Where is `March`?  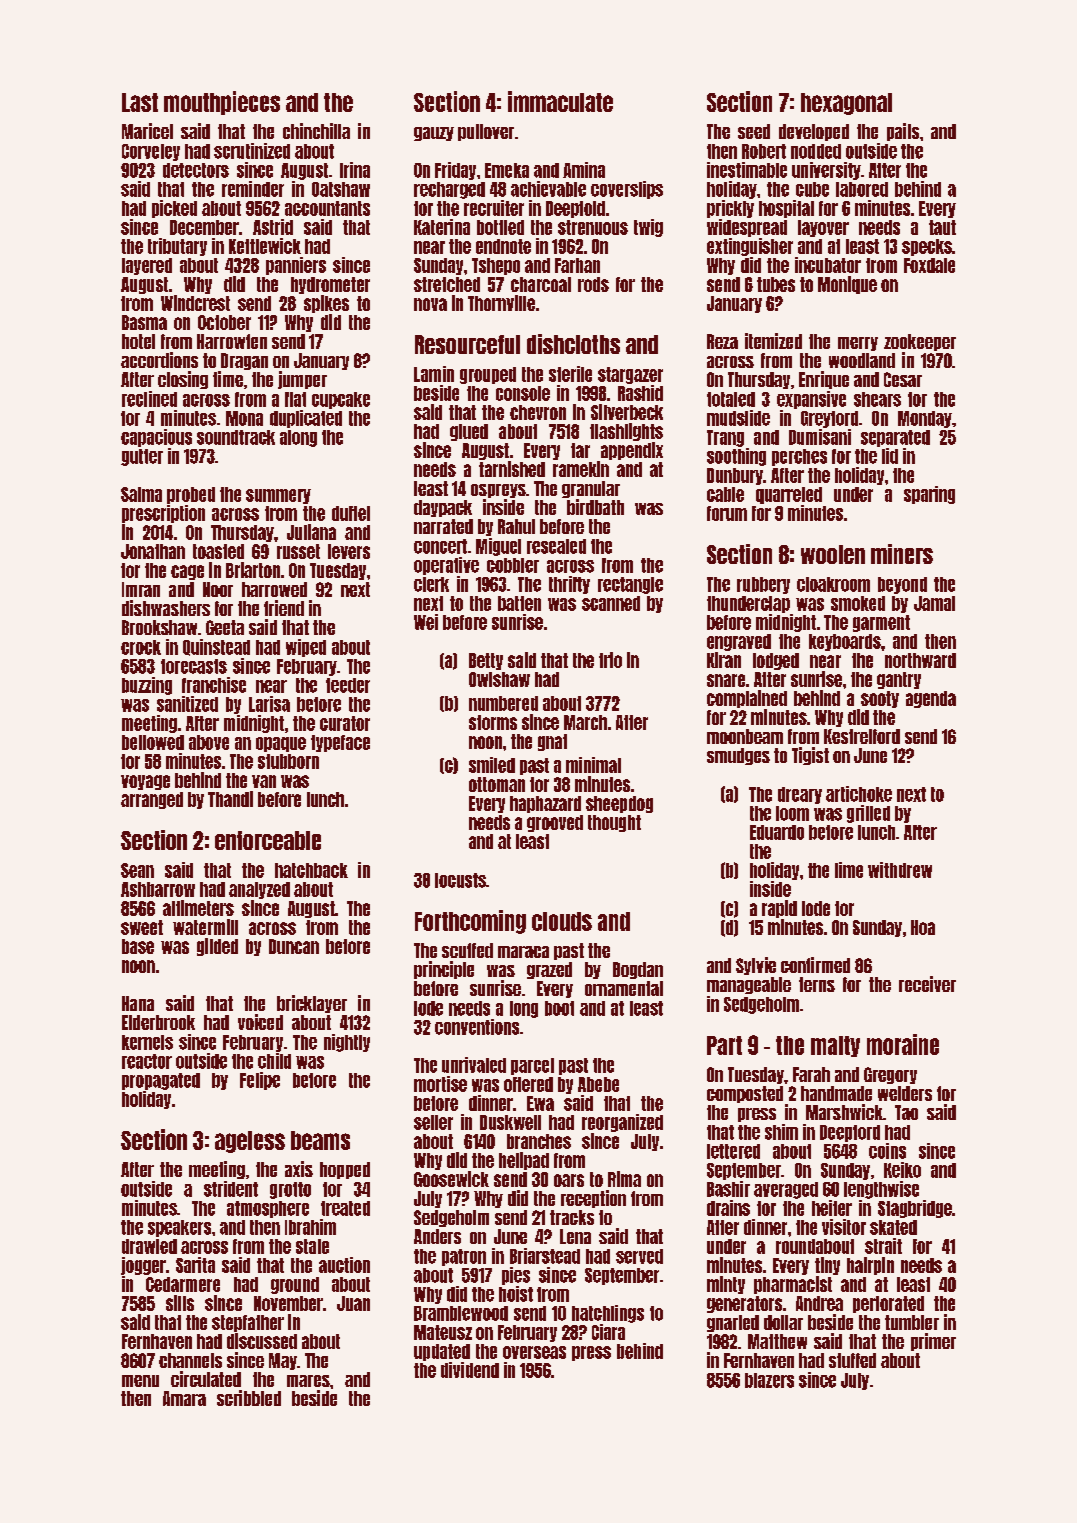 March is located at coordinates (585, 722).
